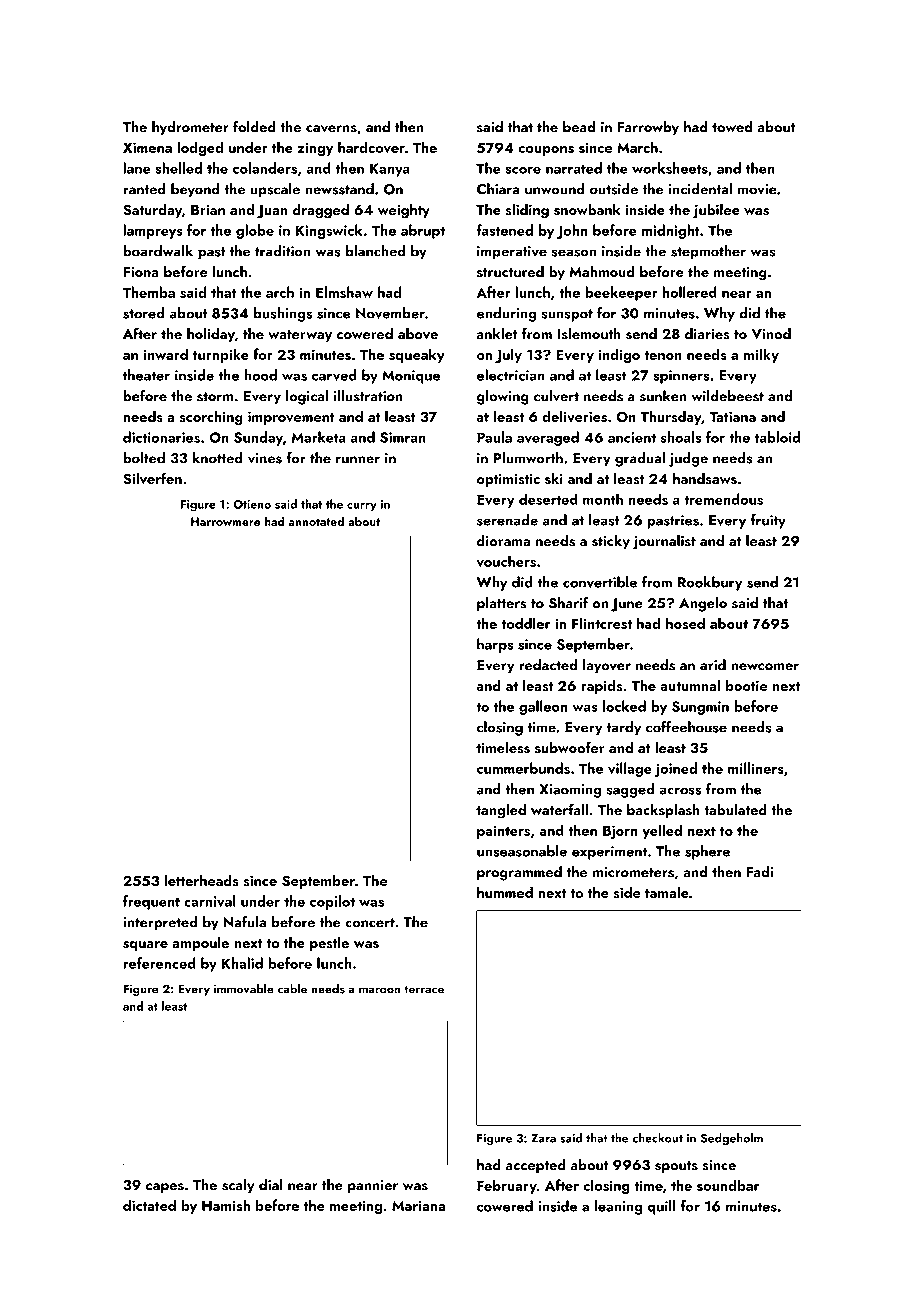 Image resolution: width=924 pixels, height=1308 pixels. I want to click on towed, so click(732, 127).
